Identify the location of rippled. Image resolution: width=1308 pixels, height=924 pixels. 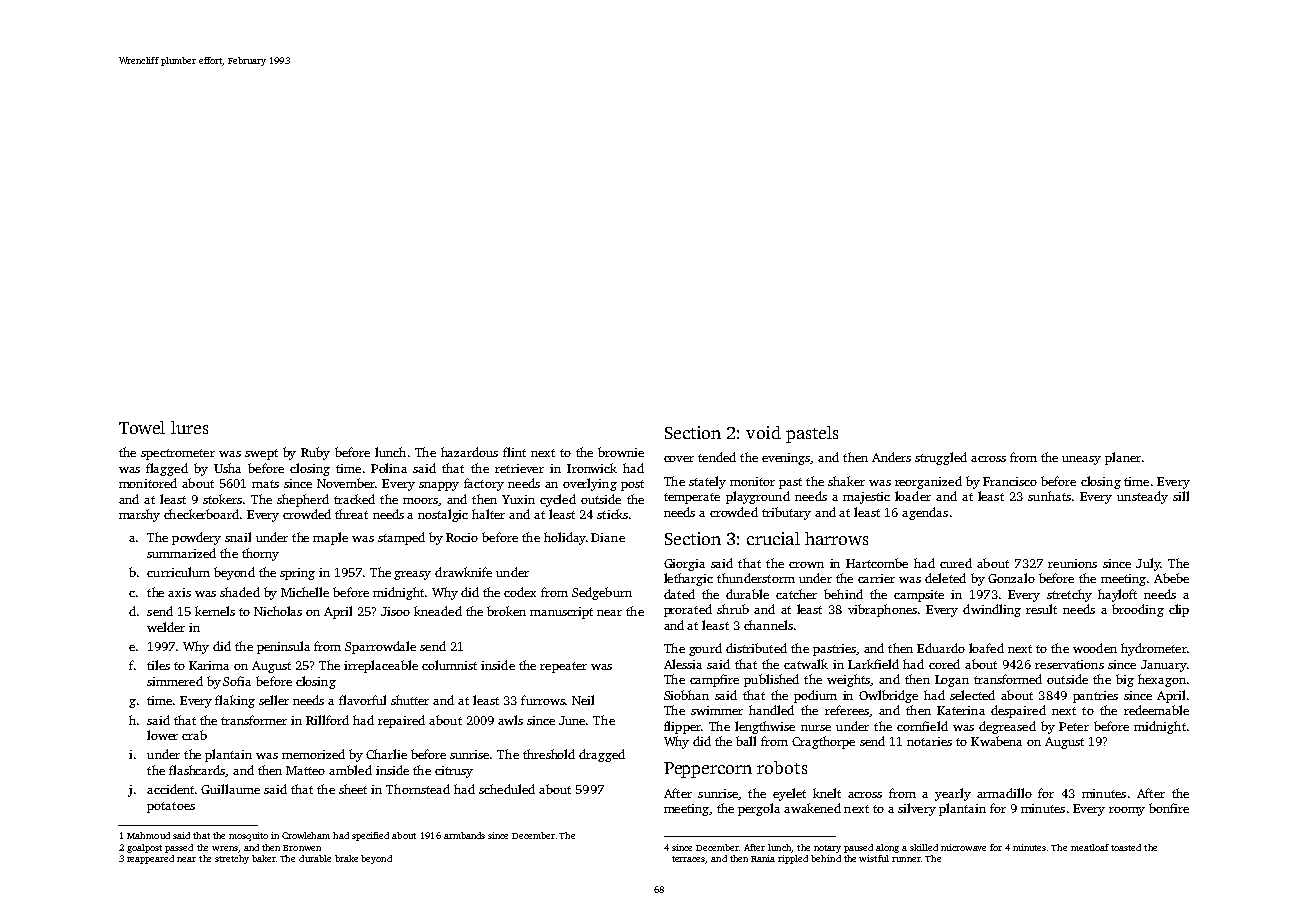
(793, 859).
